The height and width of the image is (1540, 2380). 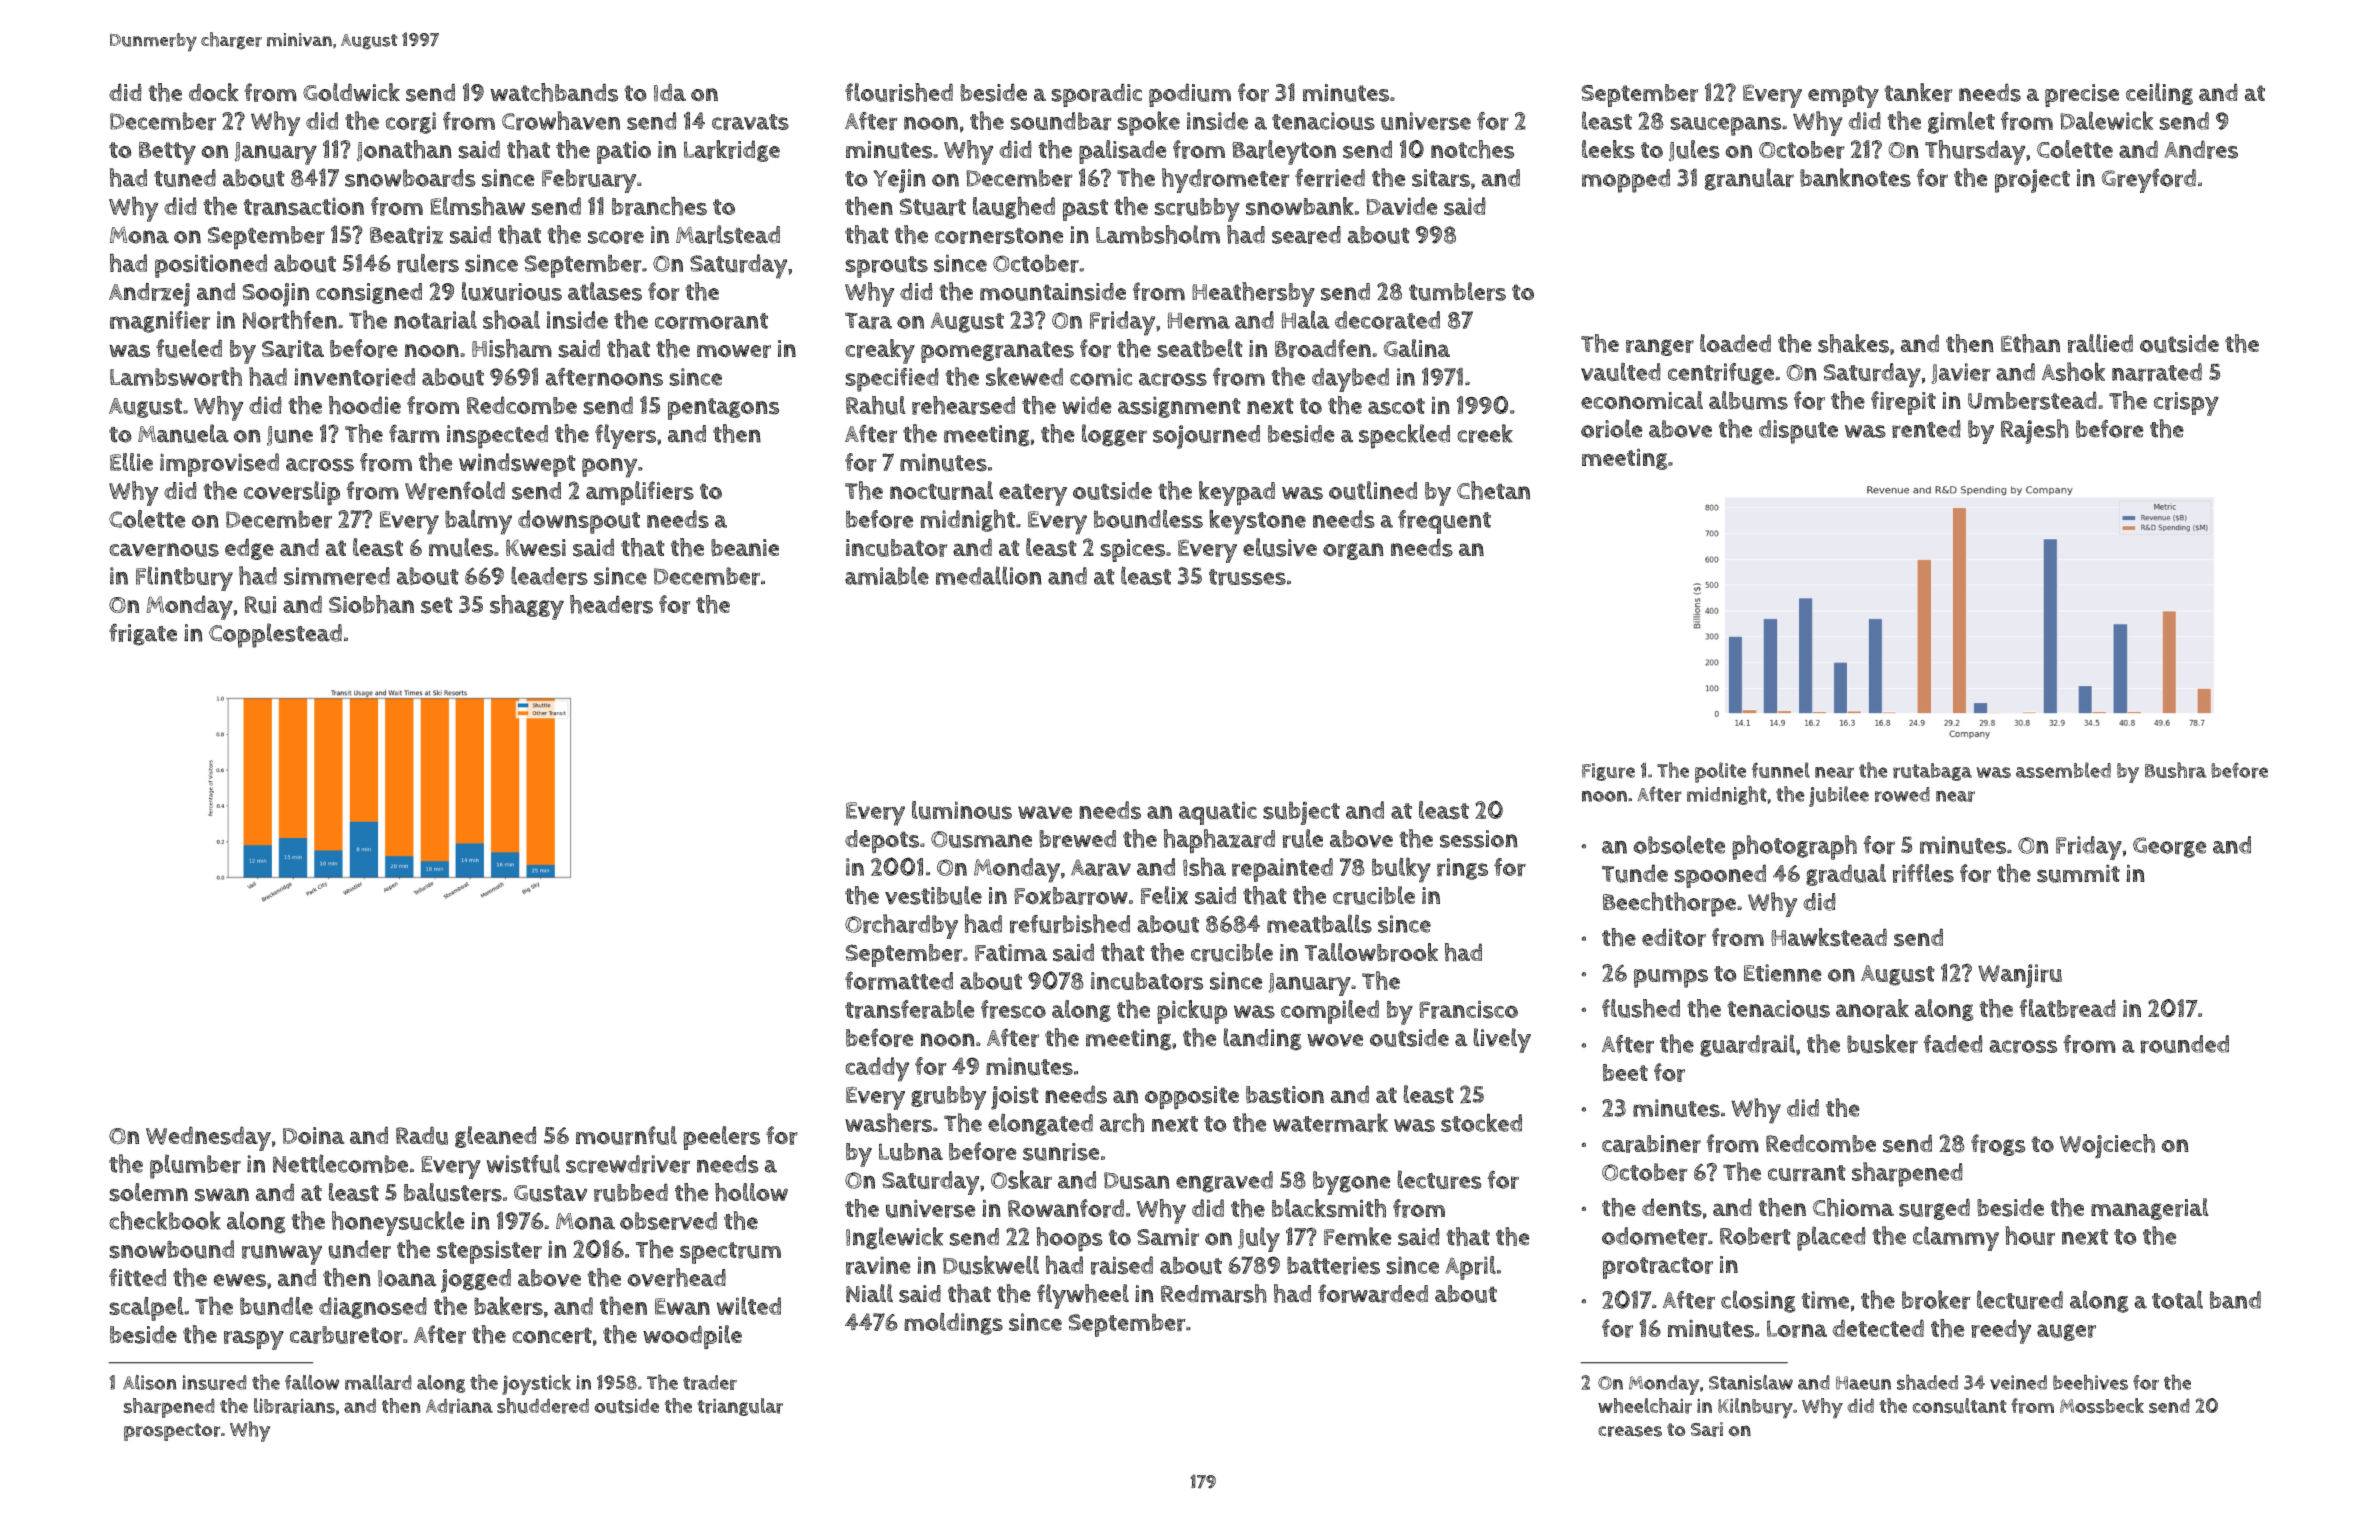 What do you see at coordinates (1807, 1173) in the image?
I see `currant` at bounding box center [1807, 1173].
